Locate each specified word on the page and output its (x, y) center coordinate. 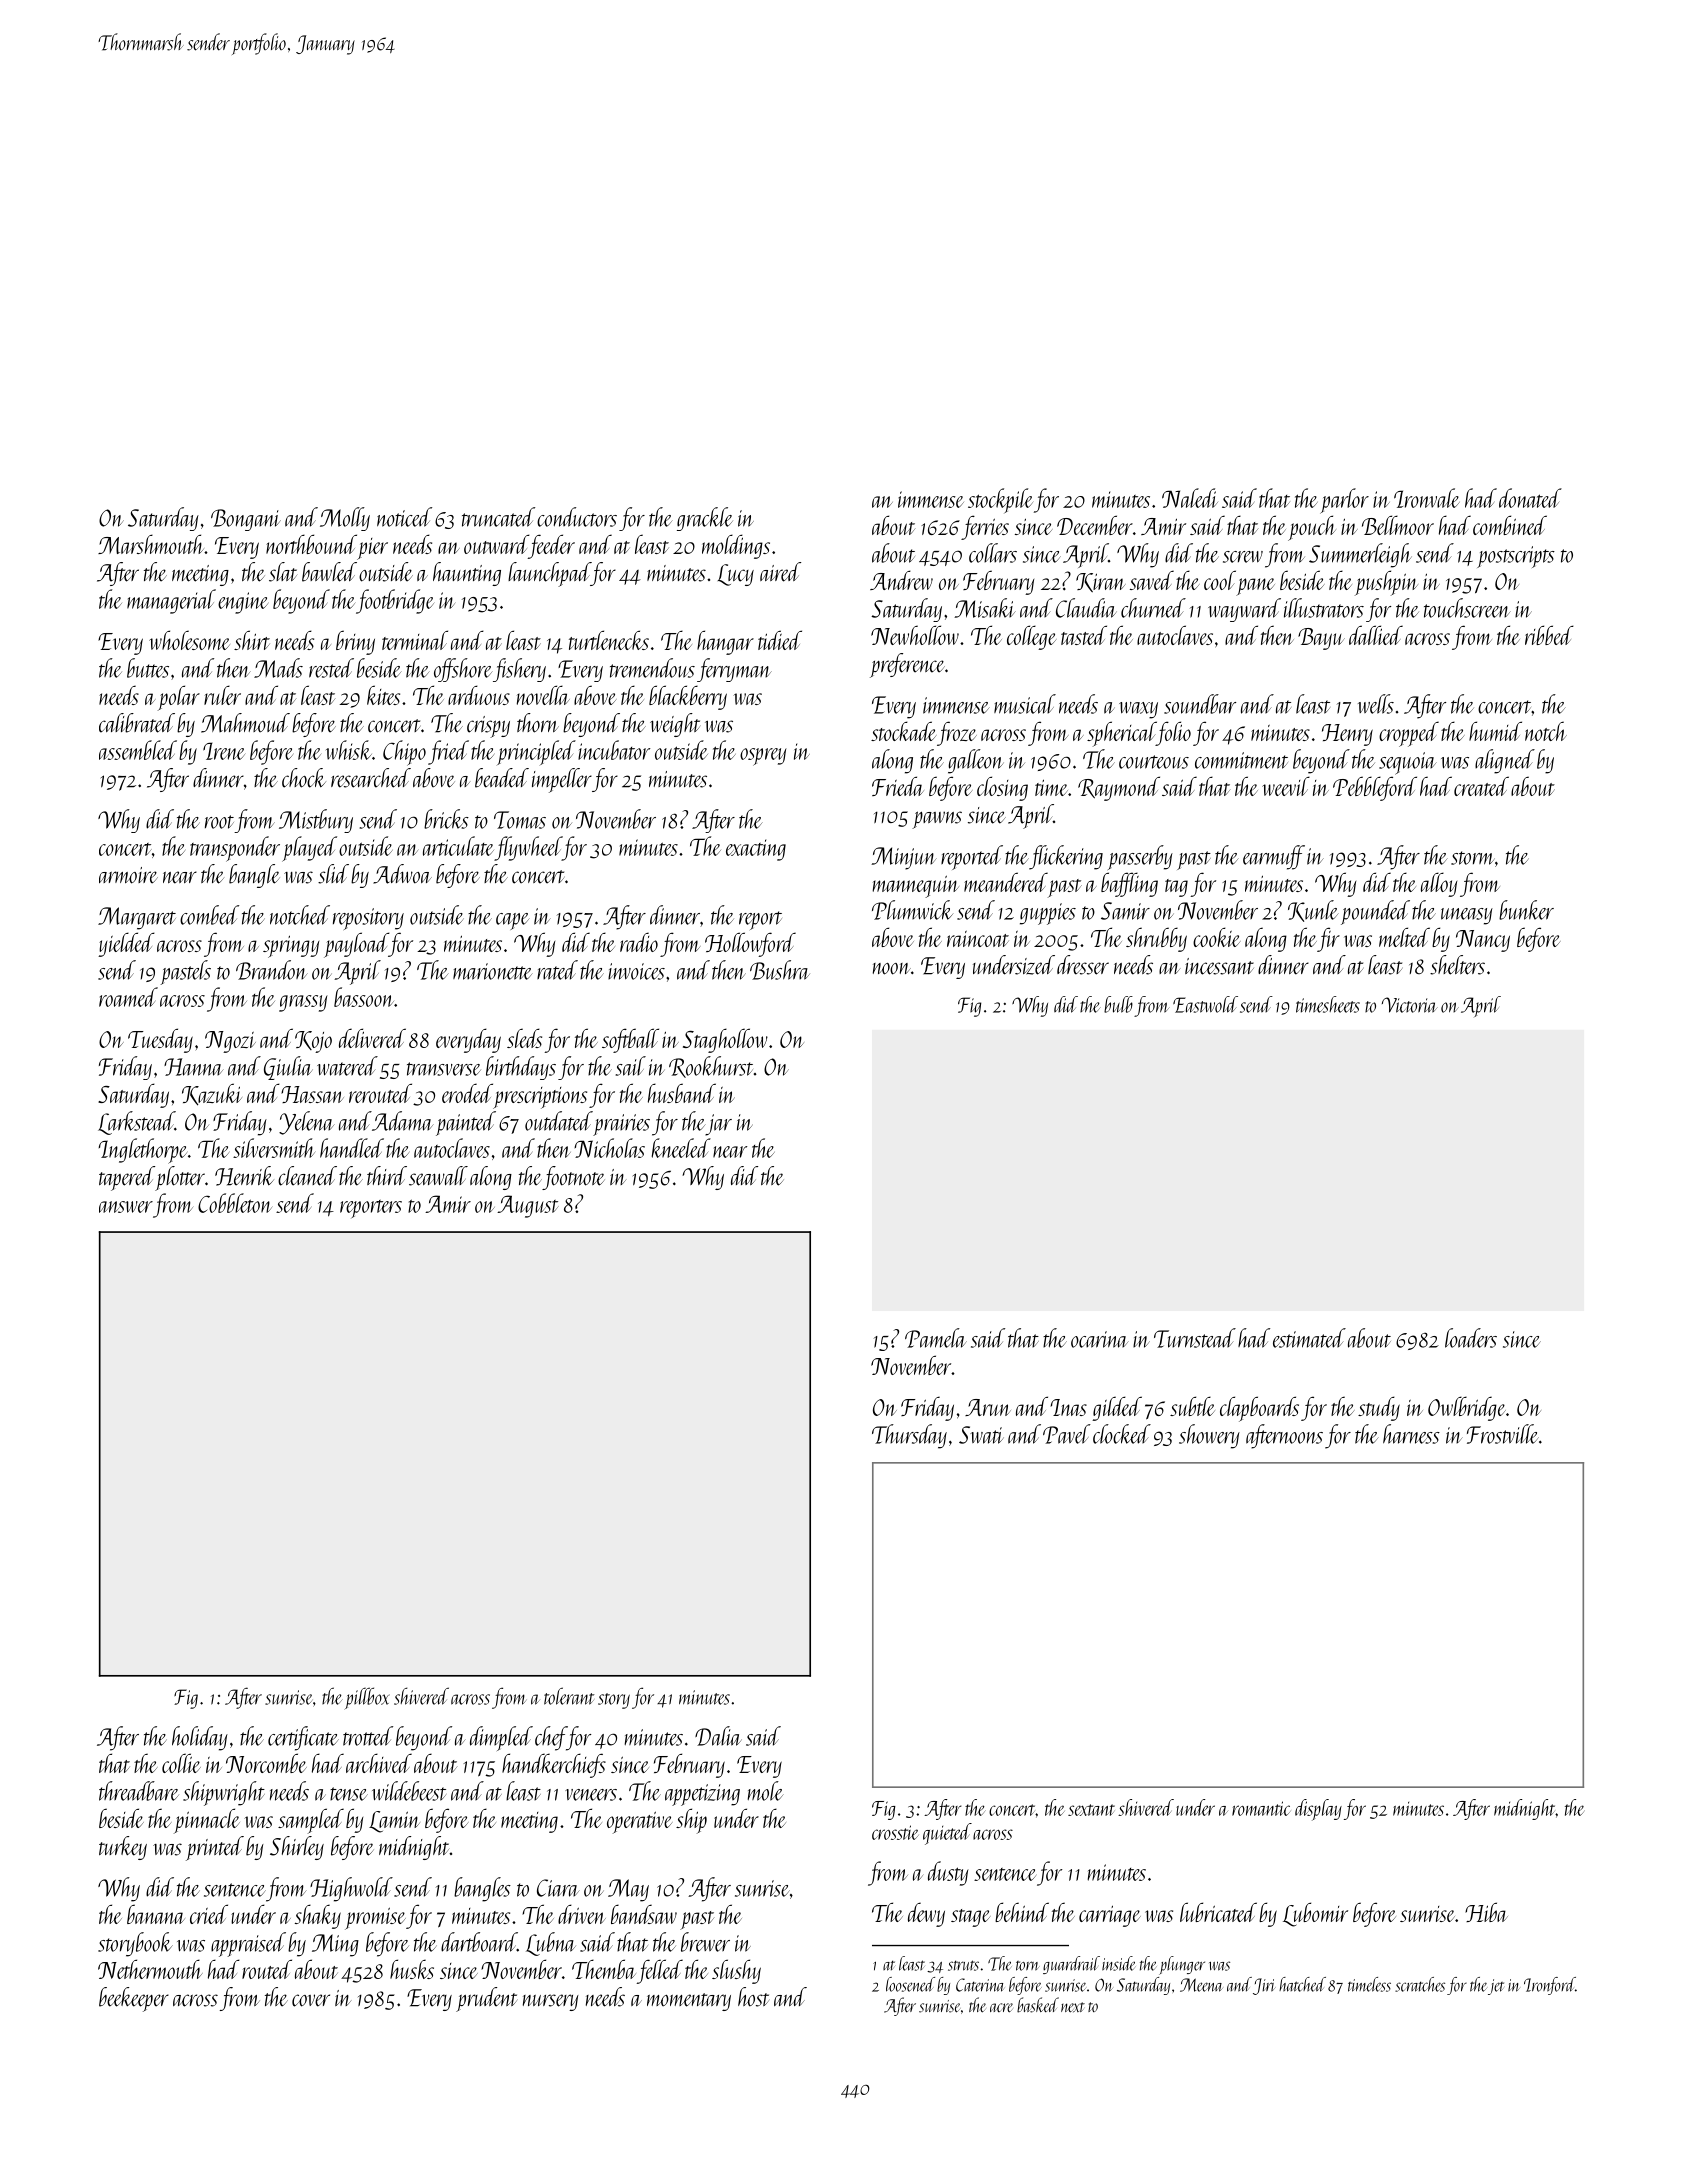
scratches (1420, 1984)
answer (126, 1207)
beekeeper (134, 1999)
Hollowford (750, 944)
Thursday (909, 1436)
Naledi (1190, 498)
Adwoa (402, 874)
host (753, 1997)
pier (372, 549)
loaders (1471, 1338)
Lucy (736, 575)
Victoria (1410, 1005)
